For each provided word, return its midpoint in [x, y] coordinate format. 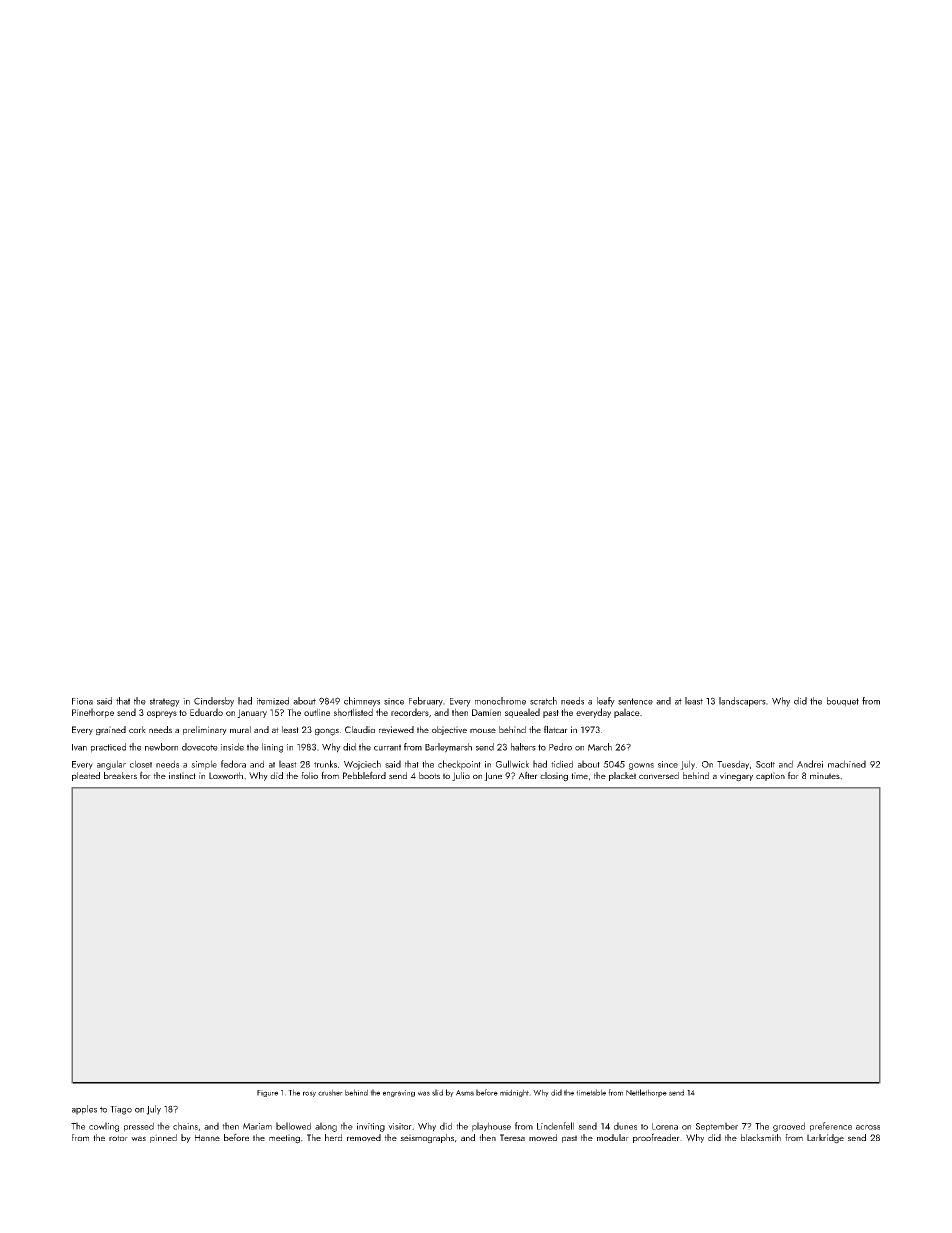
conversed [659, 775]
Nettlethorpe [646, 1093]
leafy [606, 702]
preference [831, 1127]
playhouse [491, 1127]
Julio [461, 776]
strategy [165, 702]
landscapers [742, 702]
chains [185, 1126]
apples [84, 1110]
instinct [182, 775]
